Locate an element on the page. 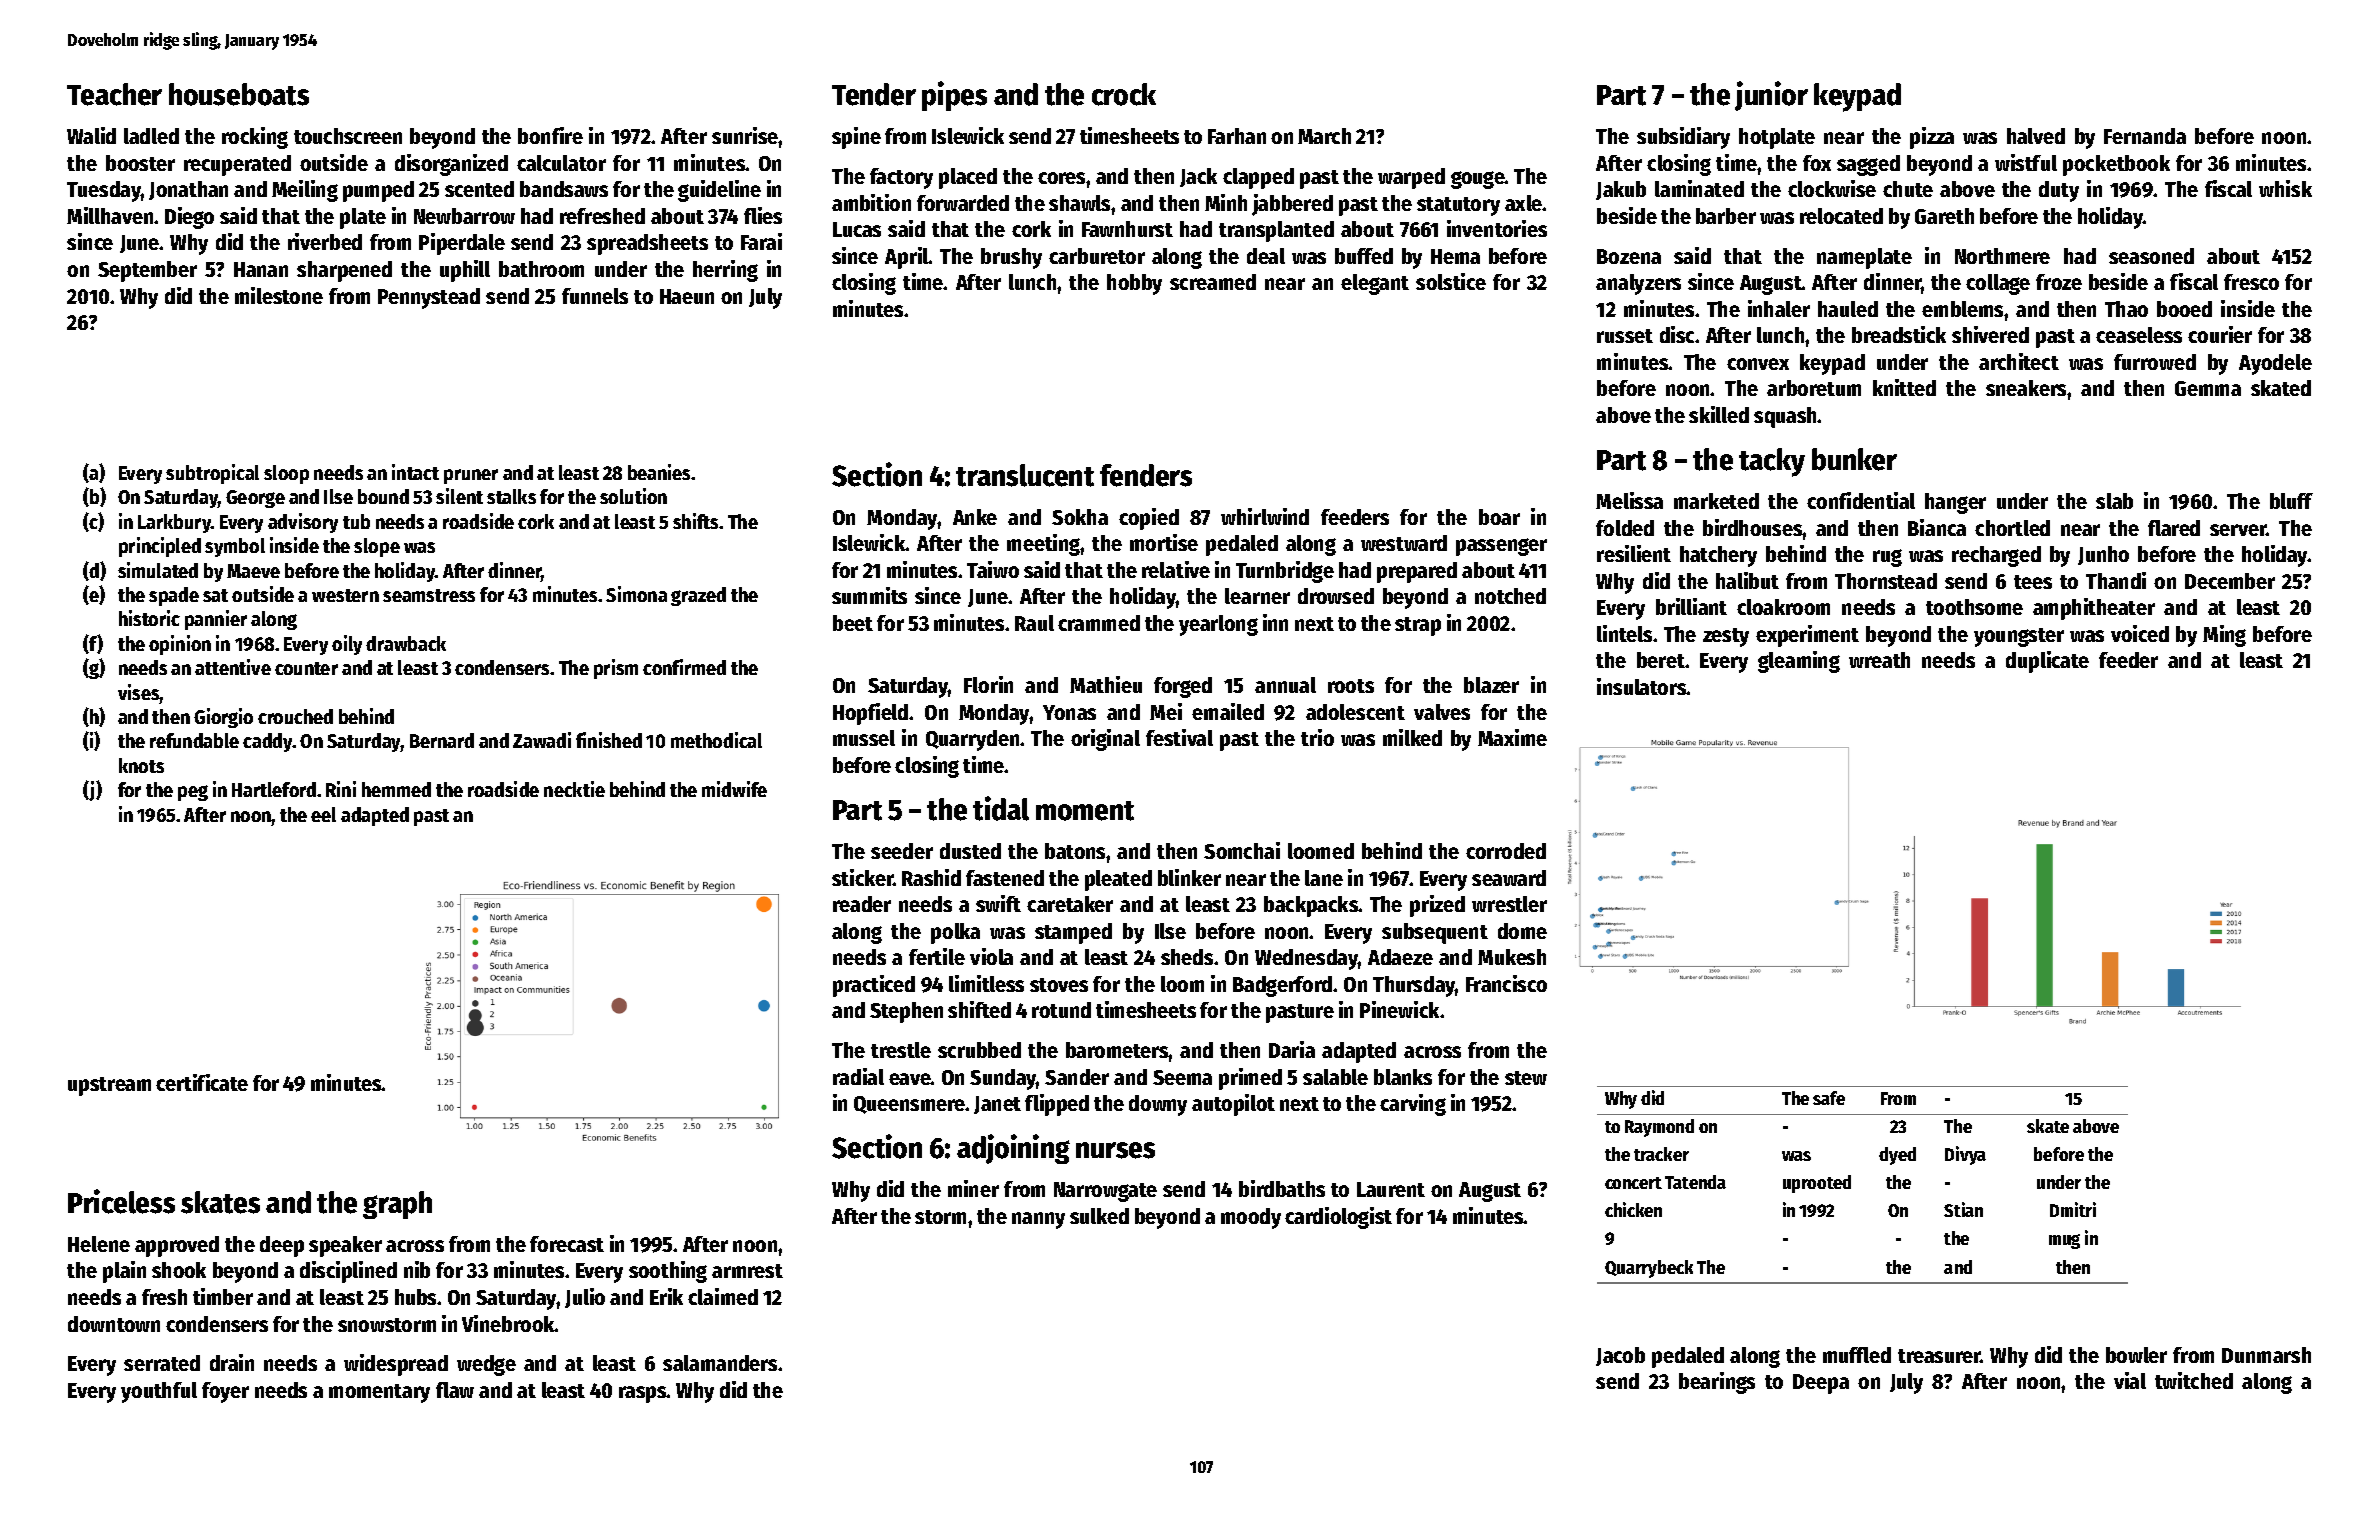 This document has height=1540, width=2380. Farhan is located at coordinates (1237, 136).
